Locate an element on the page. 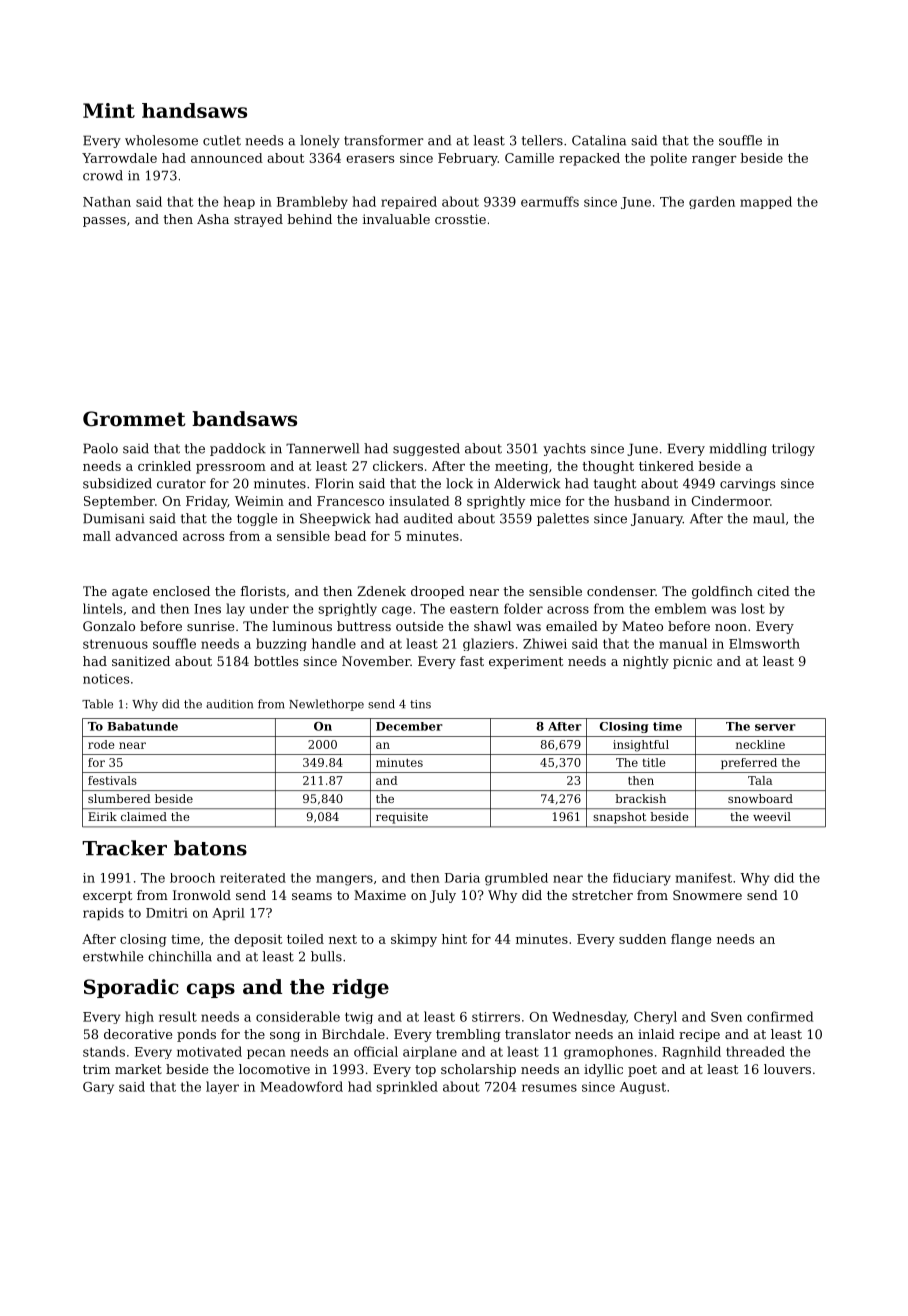 This image has width=908, height=1316. Snowmere is located at coordinates (707, 895).
